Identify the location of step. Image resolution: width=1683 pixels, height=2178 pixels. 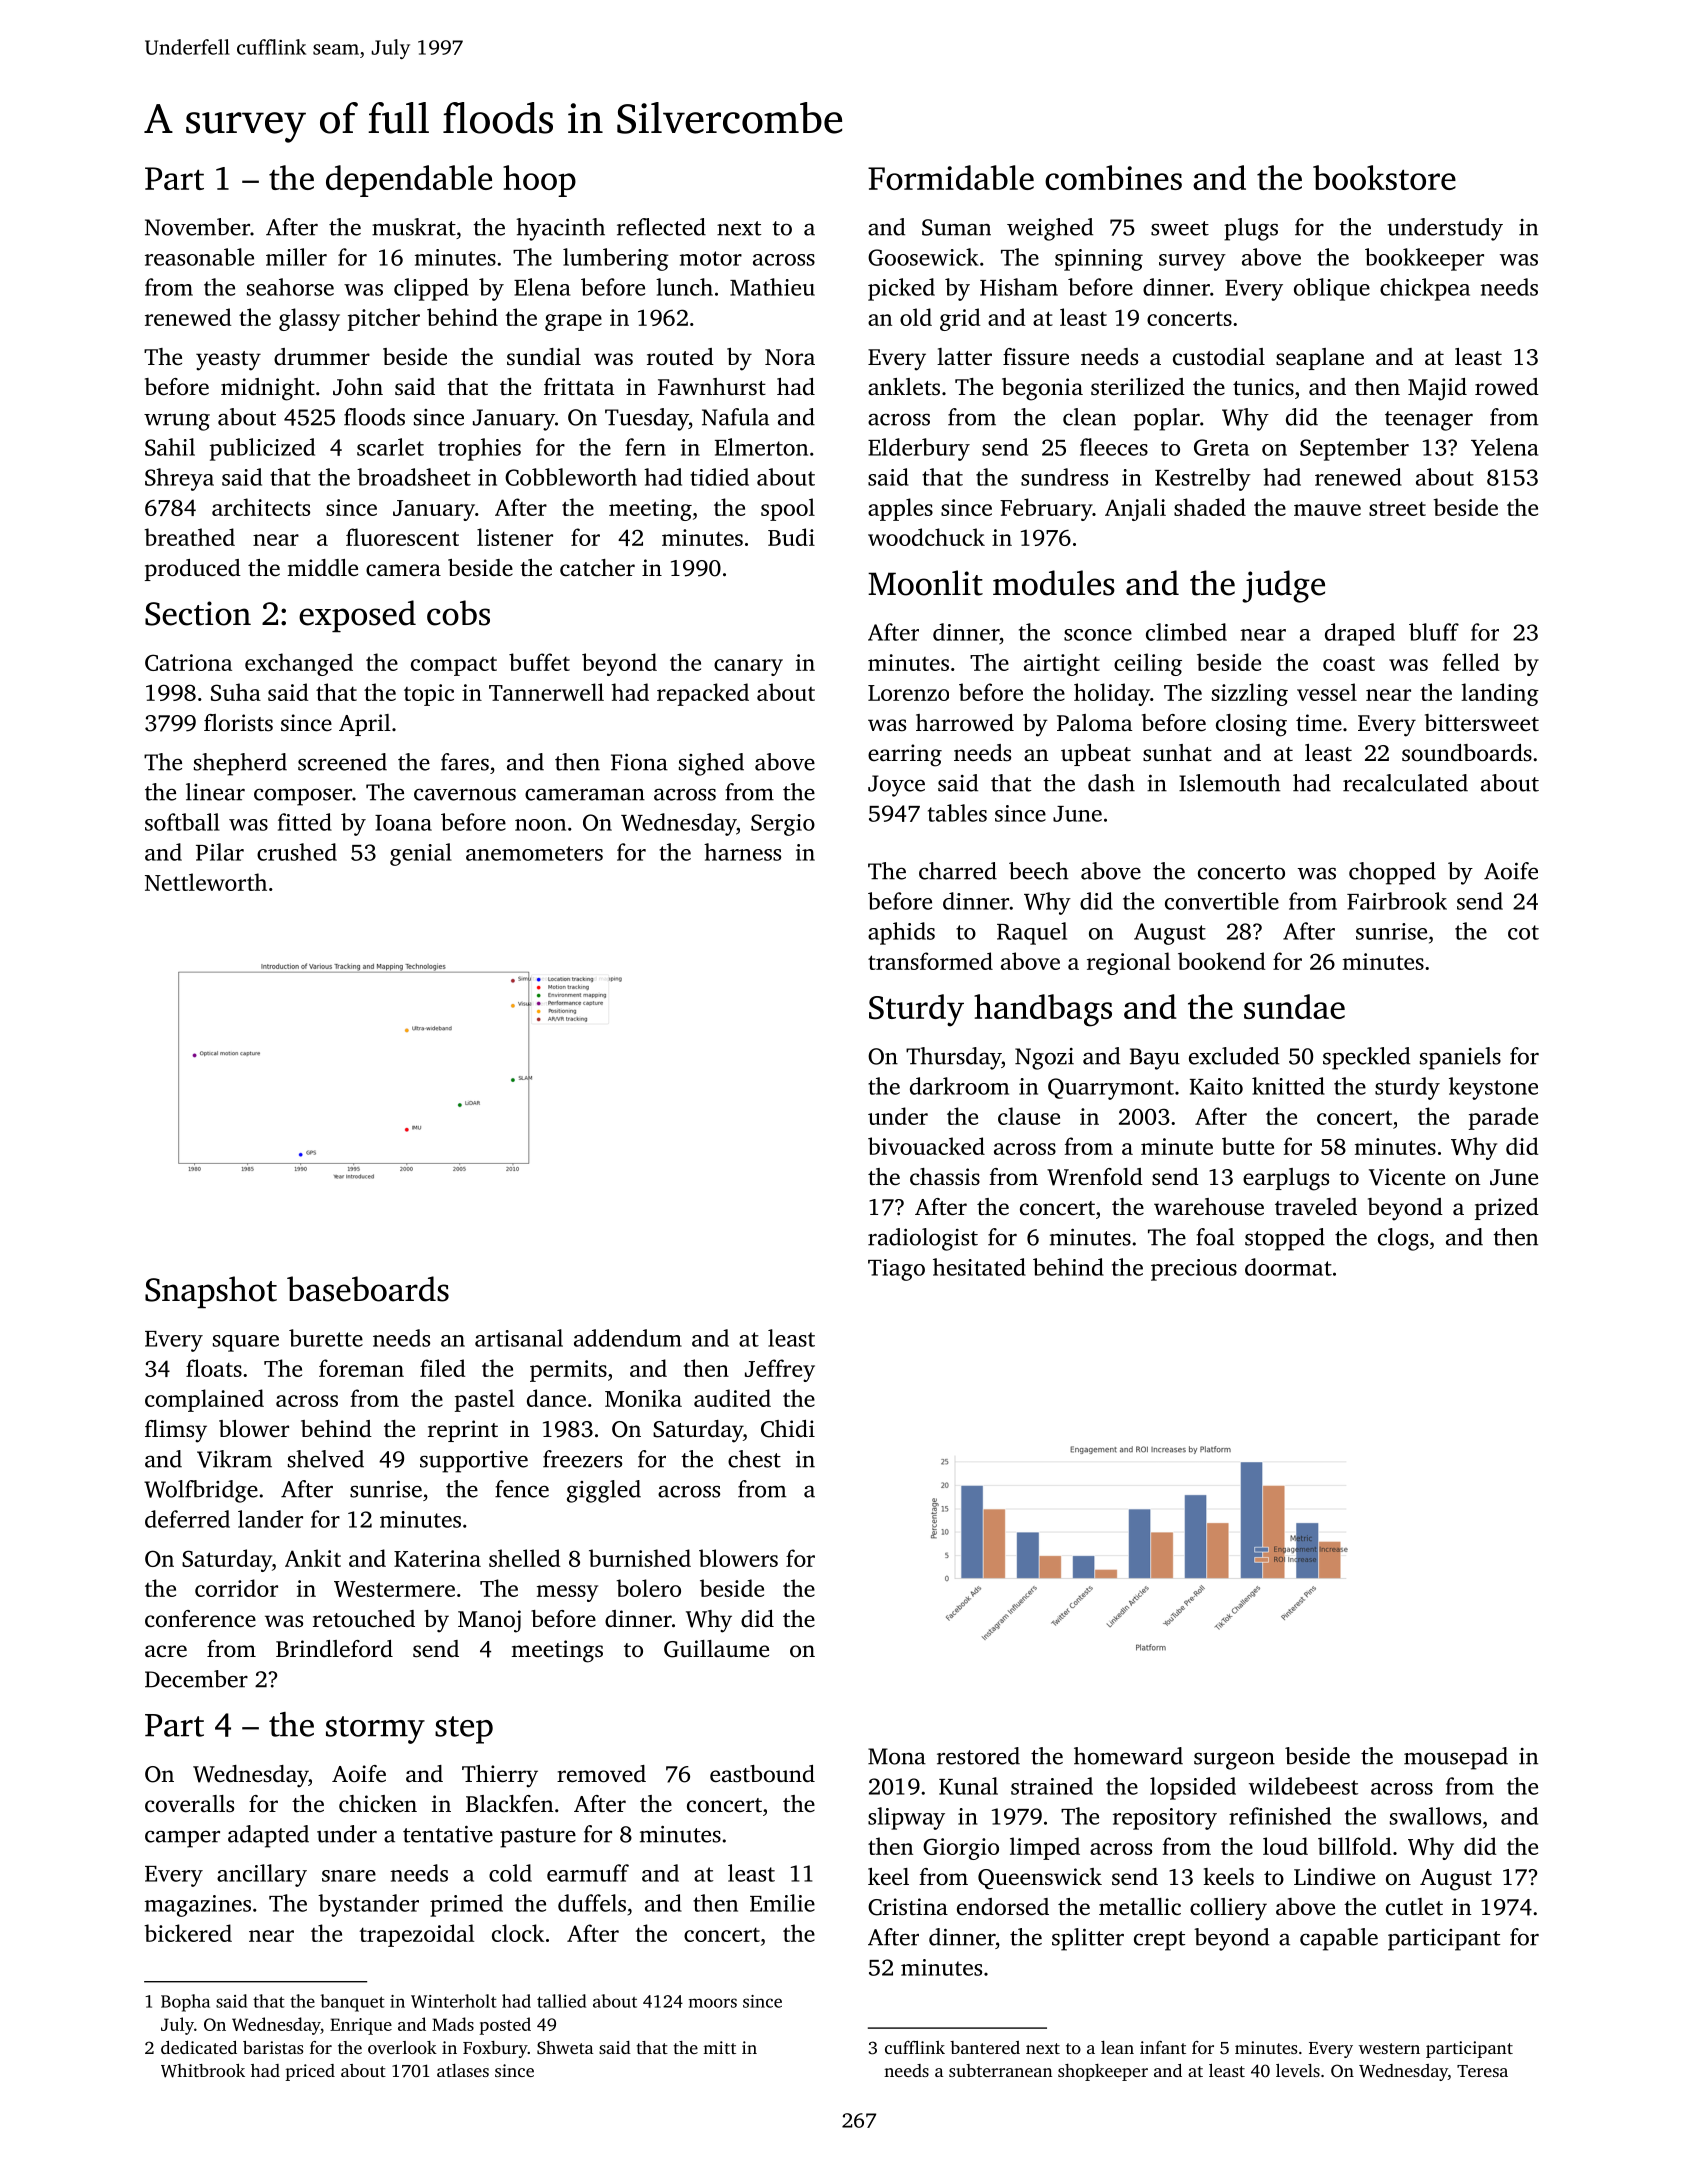
(464, 1730).
